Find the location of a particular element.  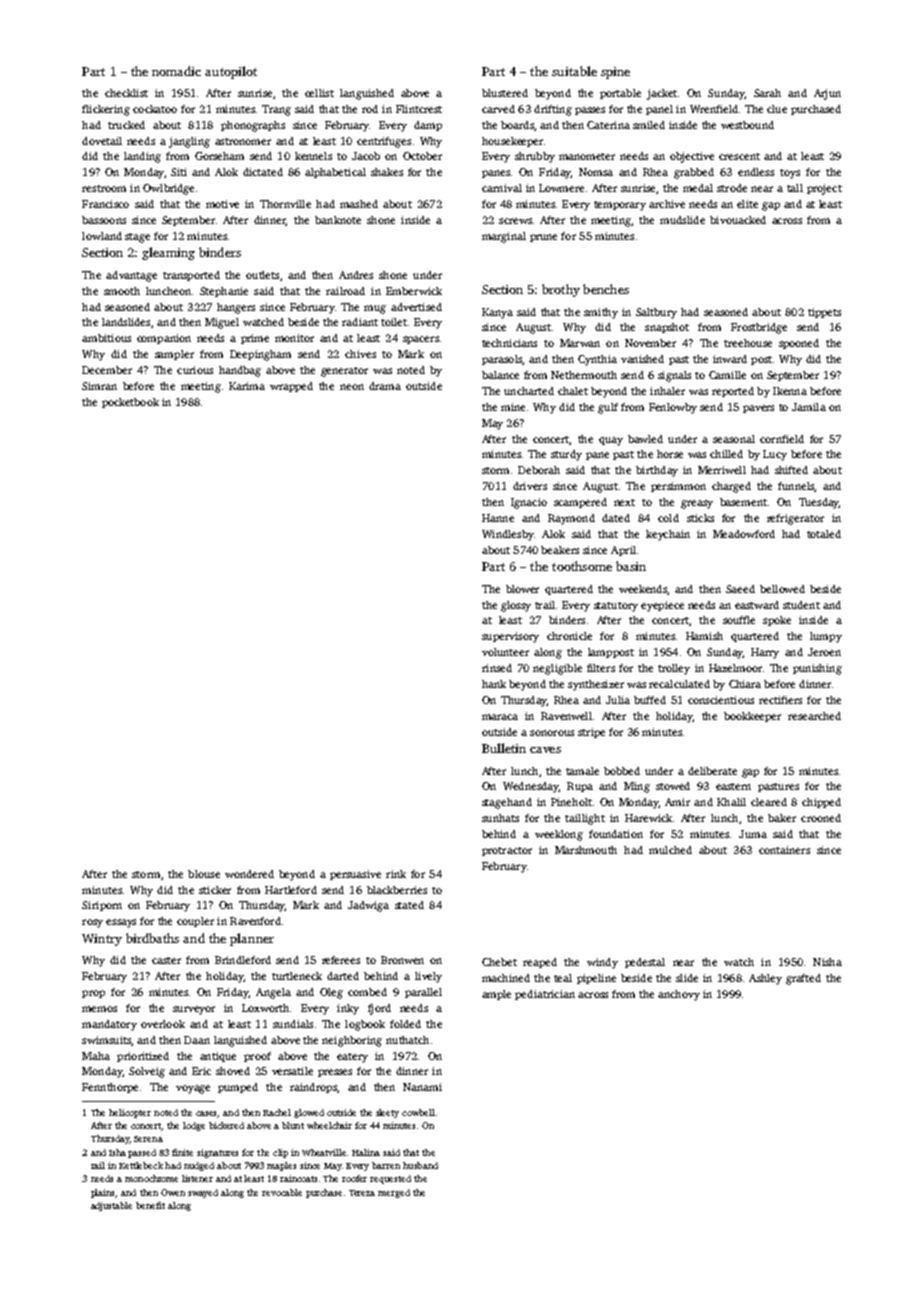

bivouacked is located at coordinates (738, 220).
